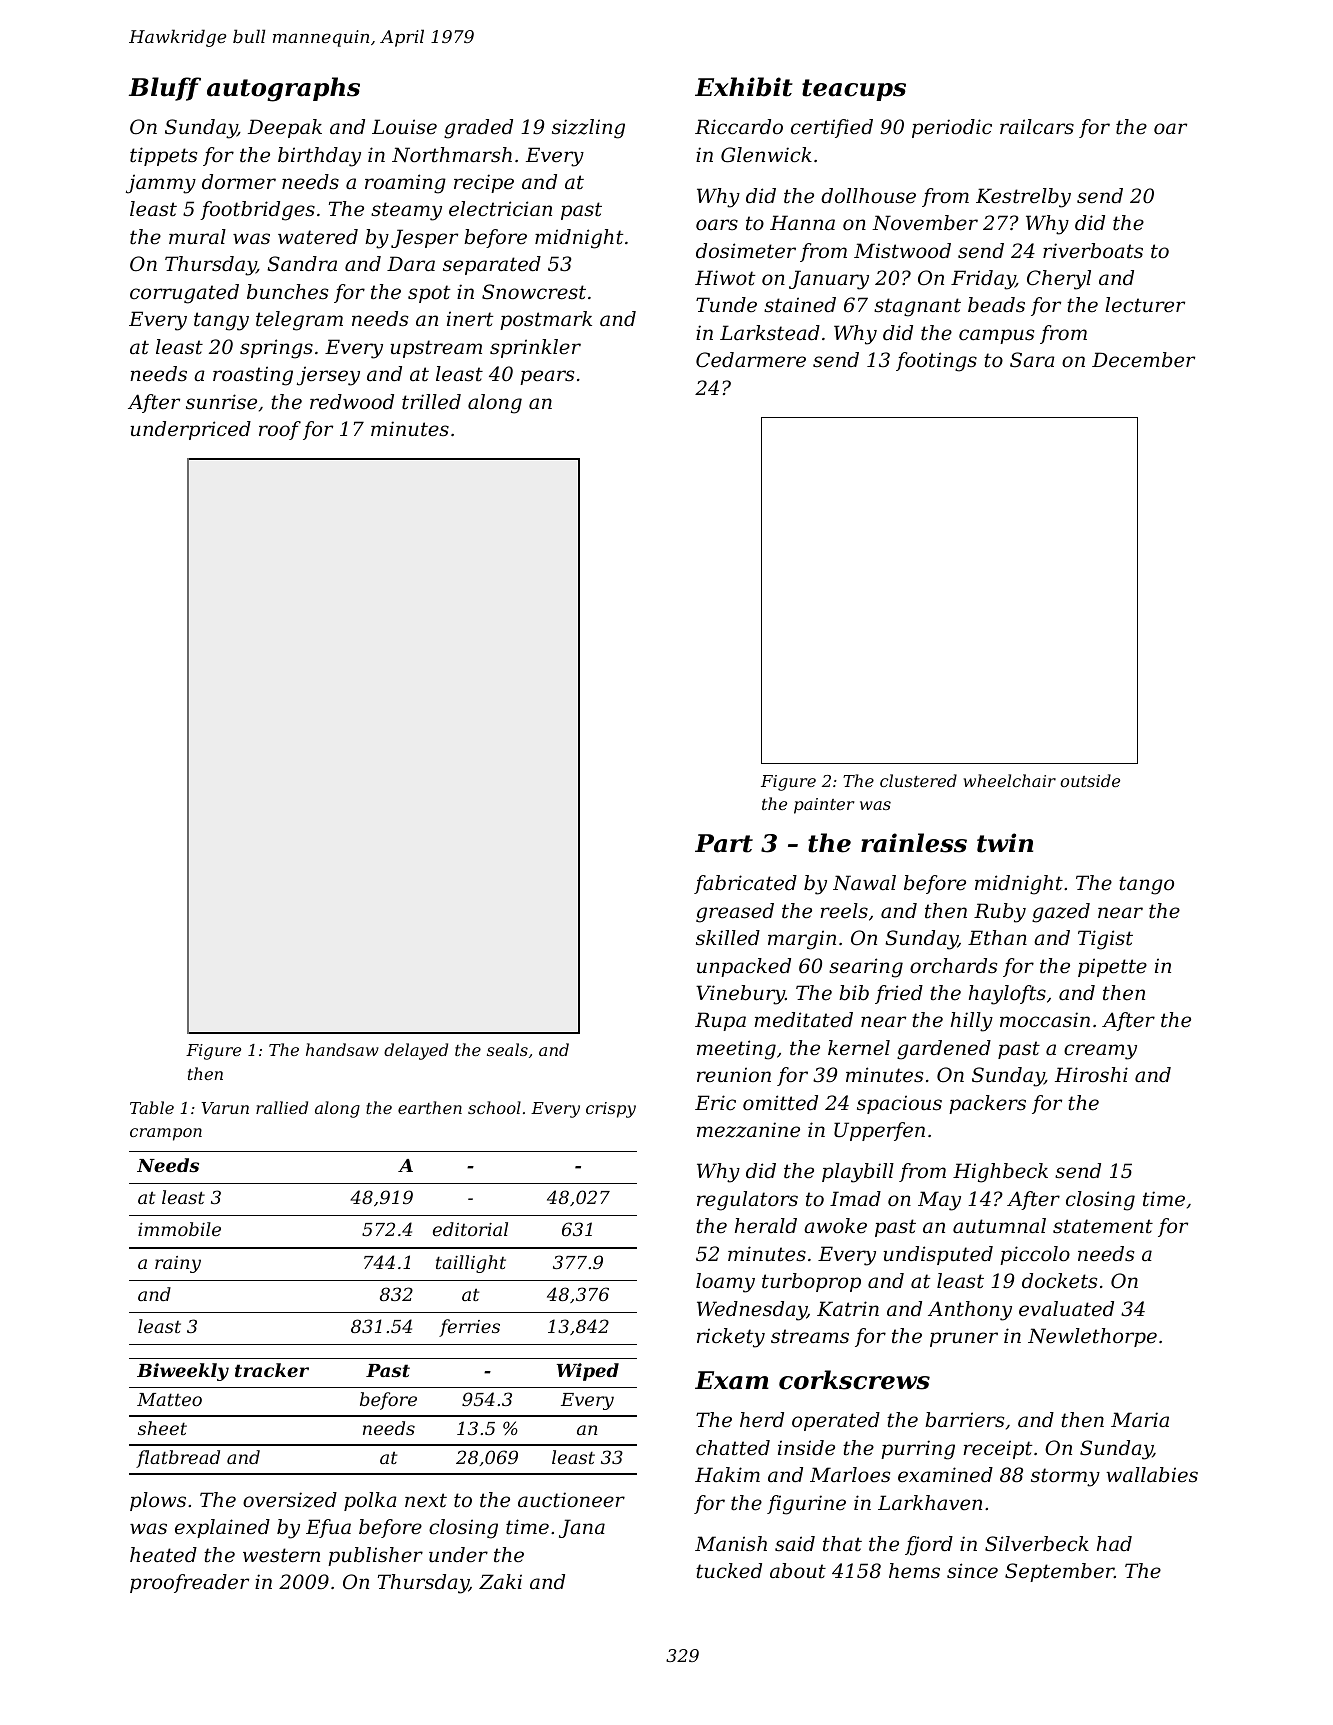  I want to click on western, so click(281, 1555).
